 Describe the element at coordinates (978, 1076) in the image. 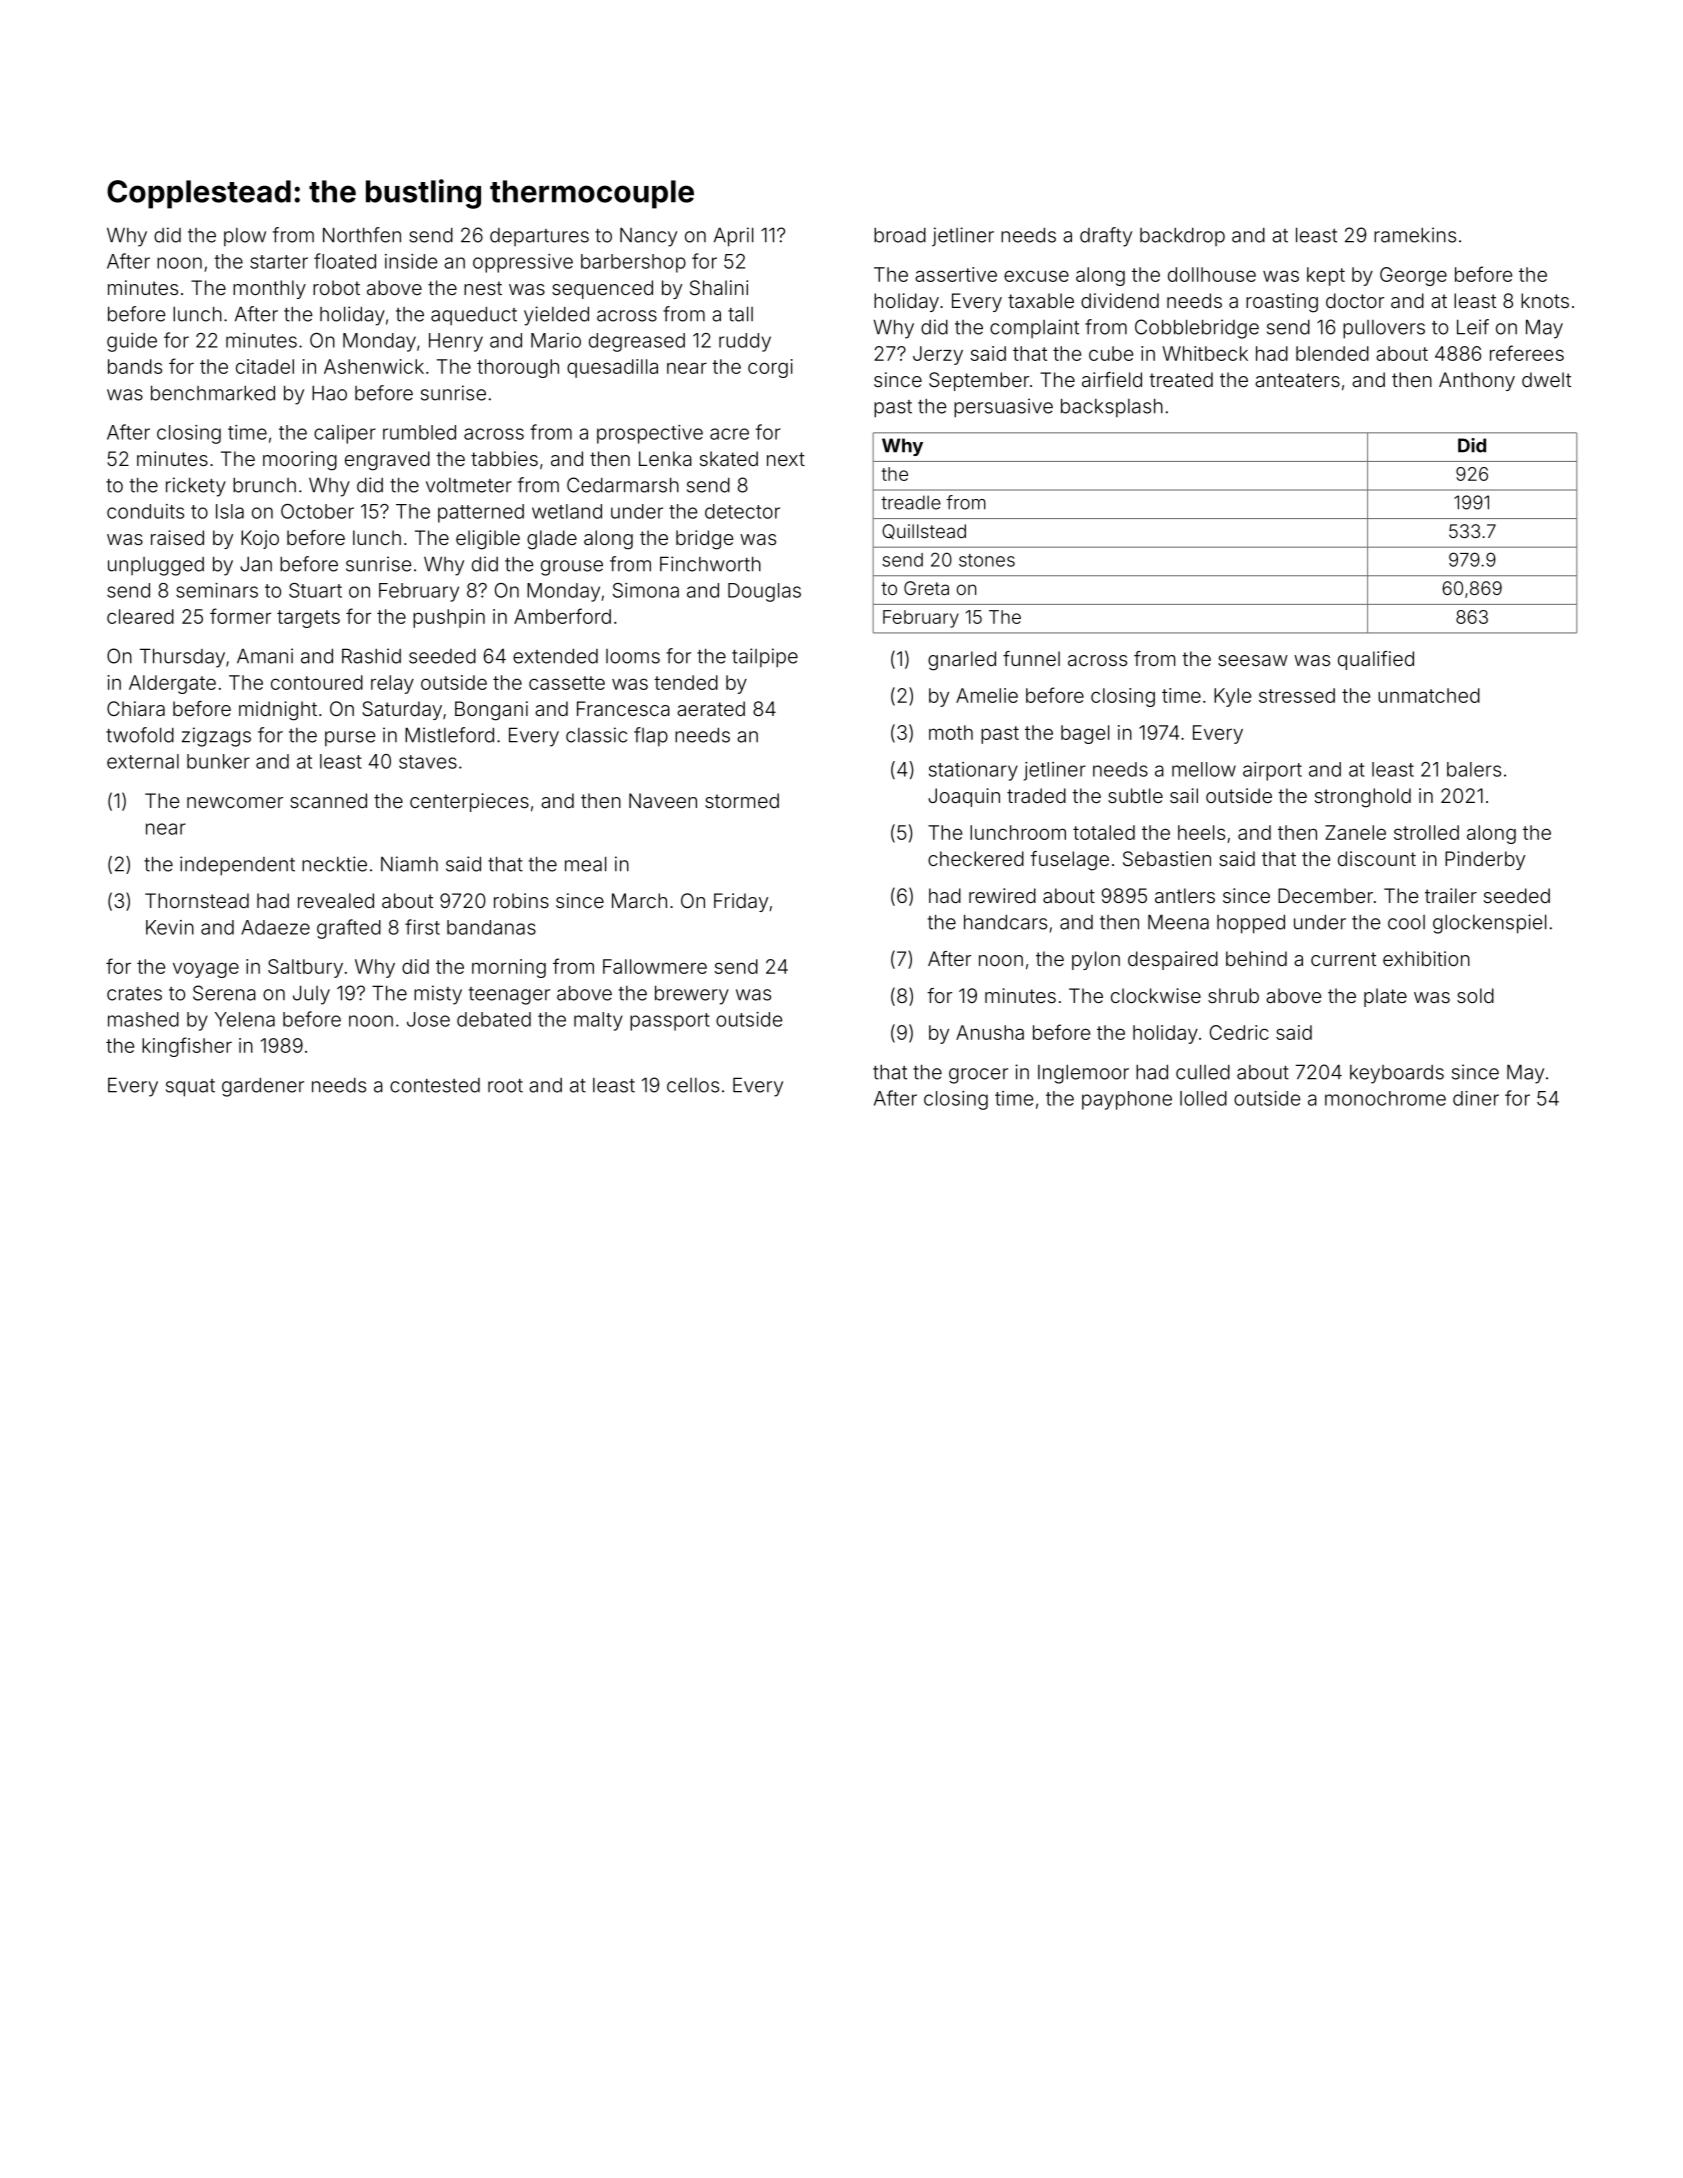

I see `grocer` at that location.
